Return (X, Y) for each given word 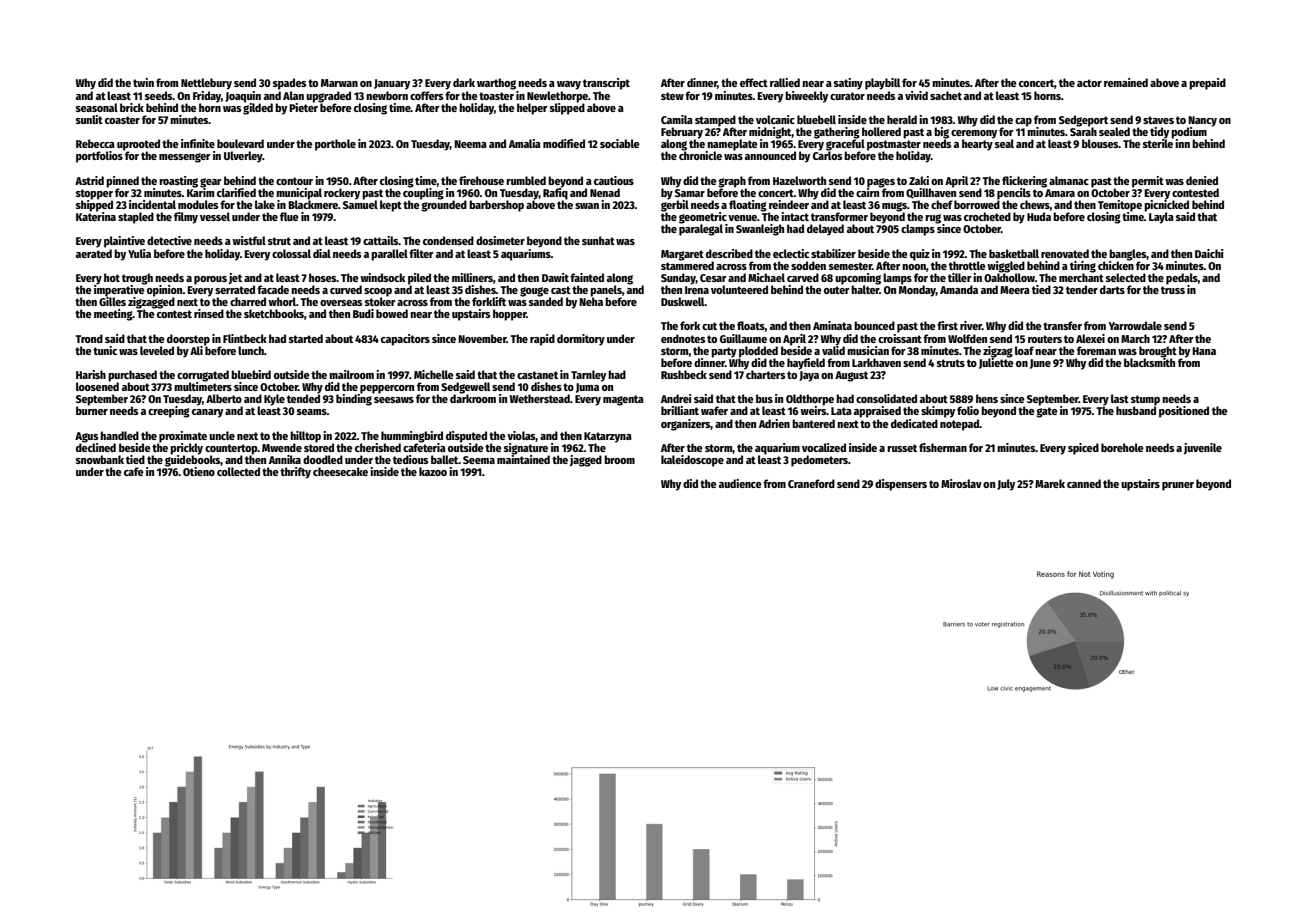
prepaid (1207, 84)
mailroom (351, 374)
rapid (542, 340)
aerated (94, 253)
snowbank (100, 459)
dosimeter (500, 240)
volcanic (775, 119)
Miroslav (961, 483)
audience (740, 483)
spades (289, 84)
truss (1173, 290)
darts (1112, 289)
